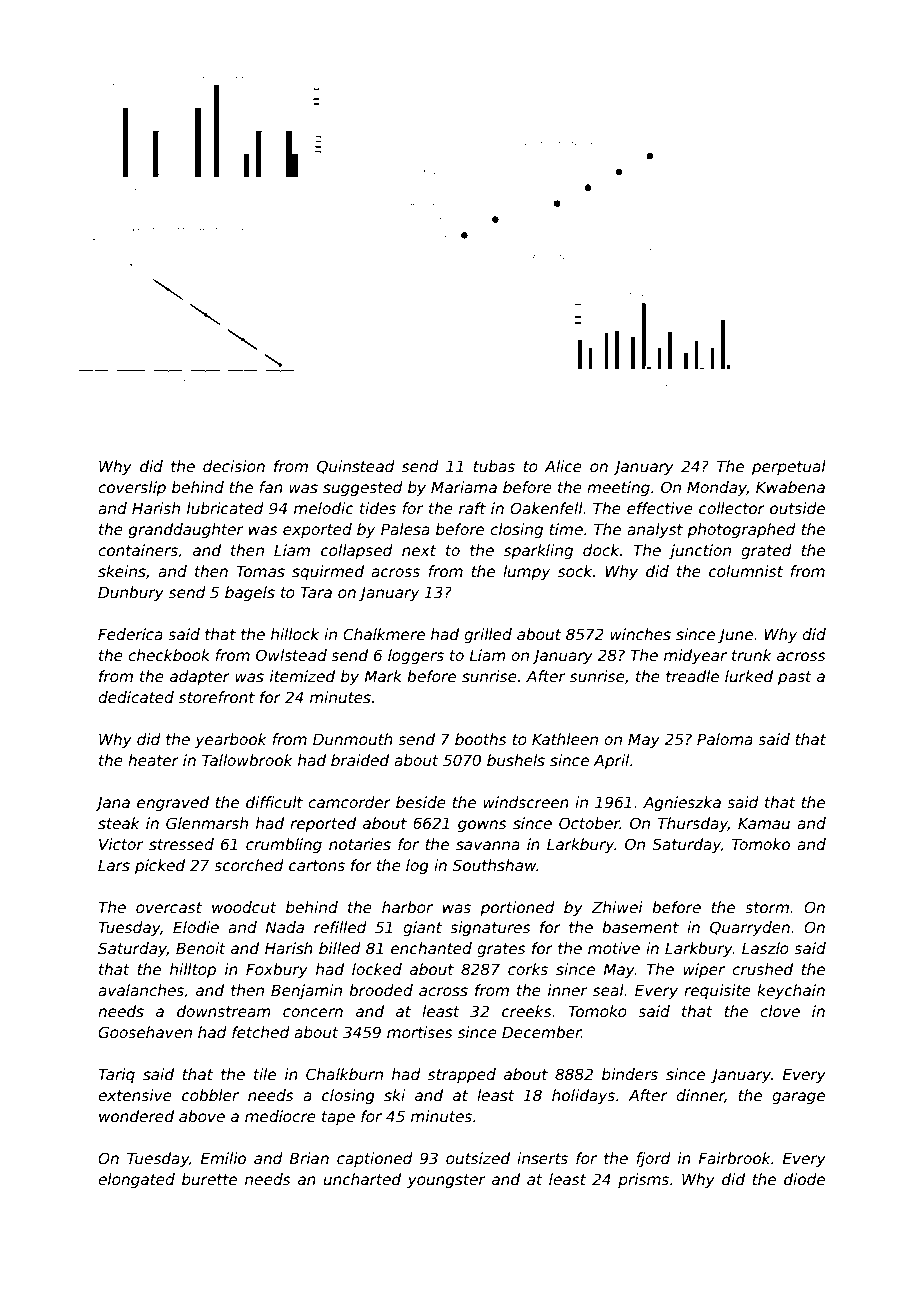 The height and width of the page is (1314, 924). I want to click on treadle, so click(692, 676).
